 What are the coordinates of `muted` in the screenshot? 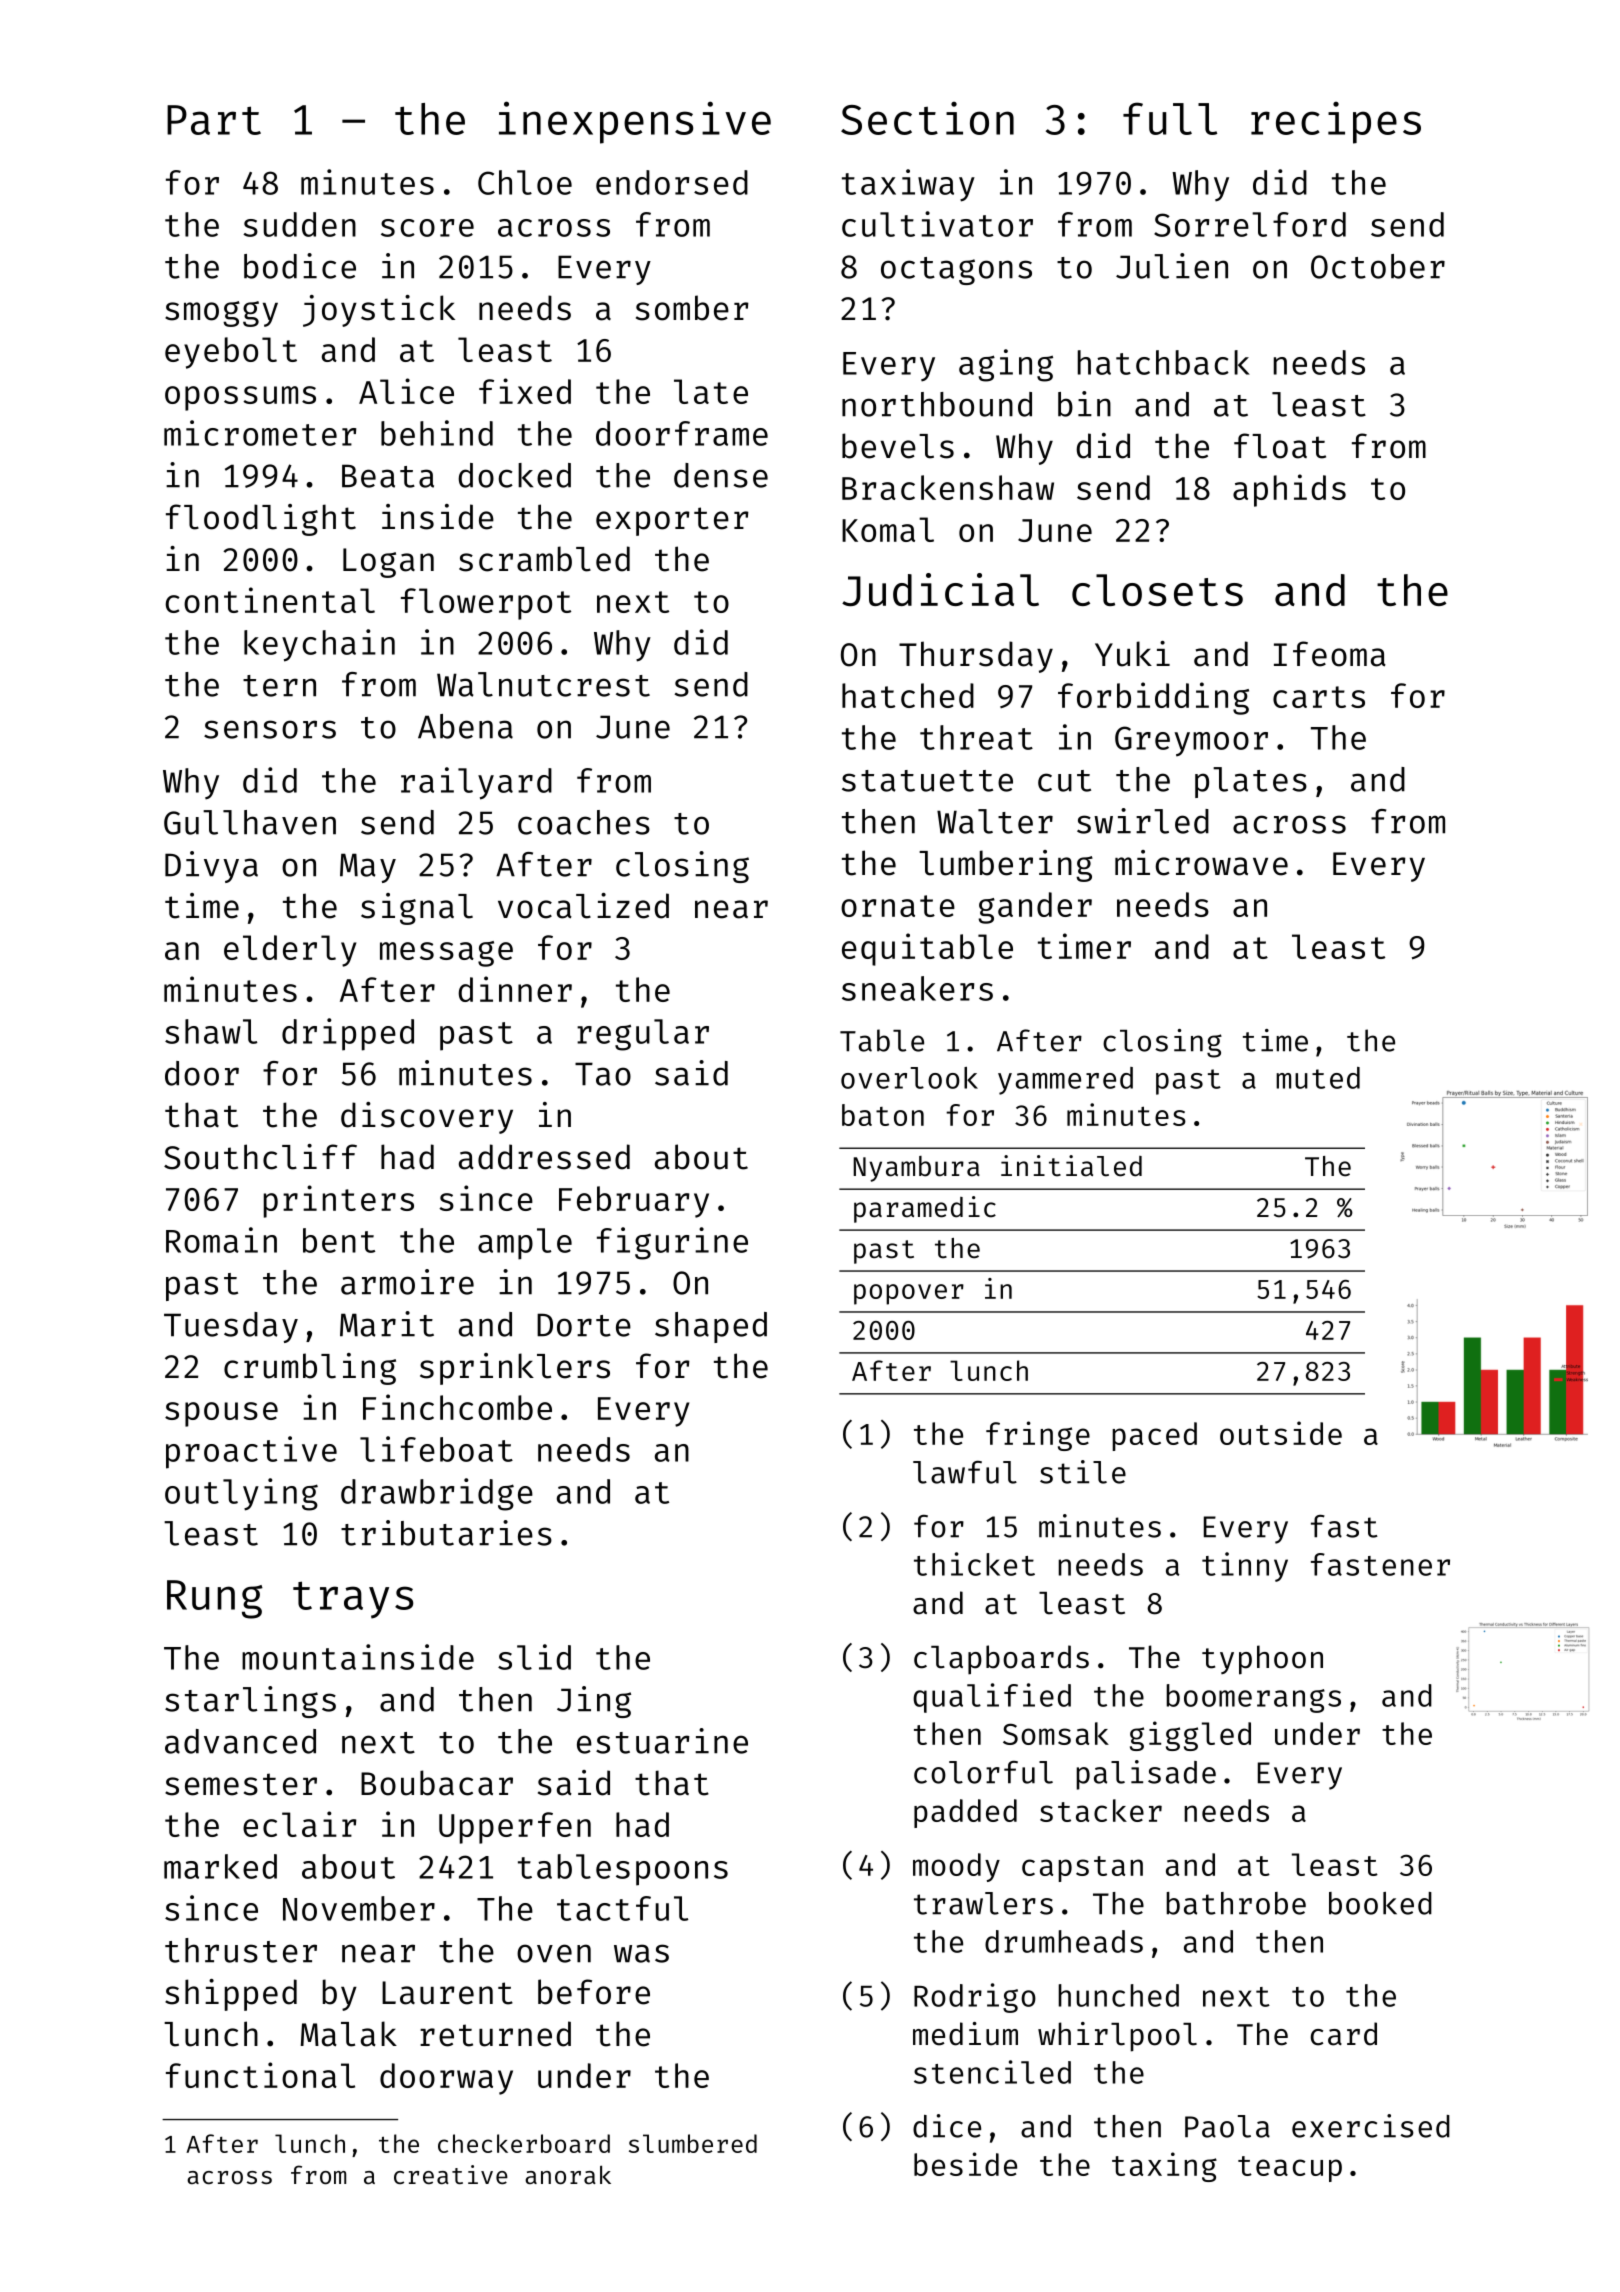 It's located at (1318, 1078).
